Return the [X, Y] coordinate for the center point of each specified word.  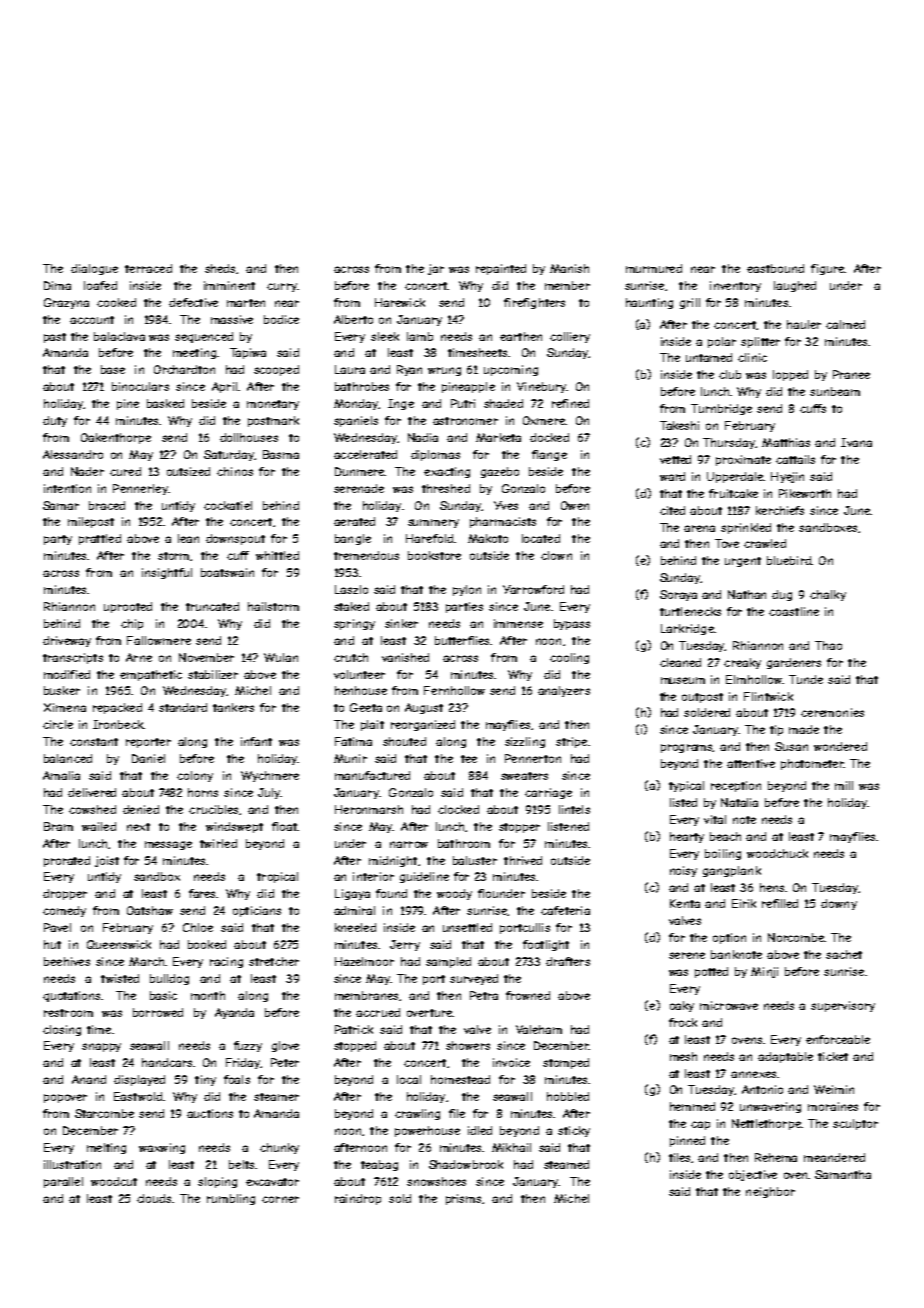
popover [65, 1098]
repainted [501, 269]
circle [58, 724]
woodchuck [777, 853]
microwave [729, 1005]
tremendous [366, 555]
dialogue [94, 269]
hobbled [568, 1096]
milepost [91, 522]
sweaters [524, 776]
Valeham [539, 1029]
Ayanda [234, 1013]
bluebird [789, 560]
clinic [752, 357]
